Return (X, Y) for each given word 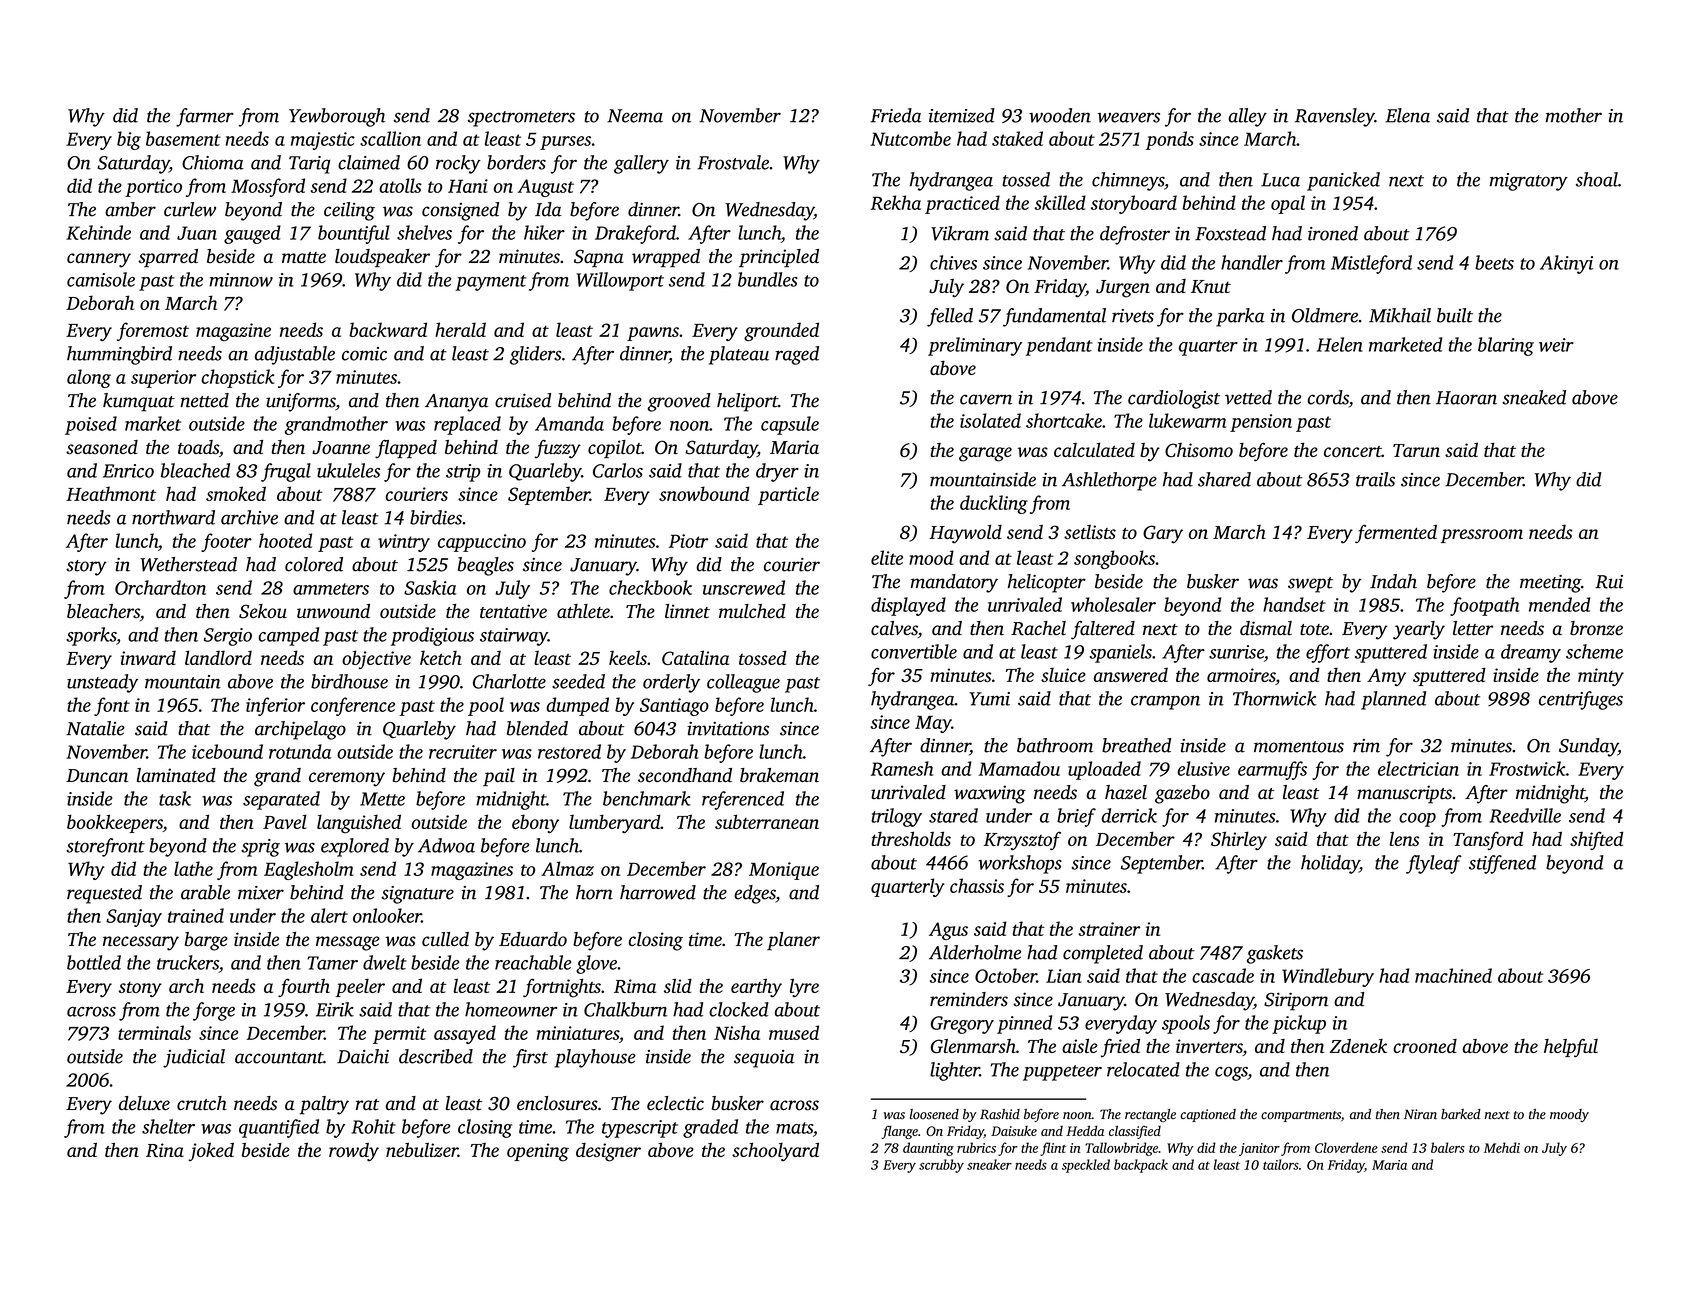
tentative (513, 611)
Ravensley (1335, 117)
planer (793, 941)
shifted (1596, 840)
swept (1310, 585)
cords (1328, 397)
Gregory (962, 1025)
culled (445, 939)
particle (788, 495)
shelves (424, 232)
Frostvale (733, 162)
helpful (1571, 1048)
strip (463, 473)
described (436, 1056)
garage (985, 454)
